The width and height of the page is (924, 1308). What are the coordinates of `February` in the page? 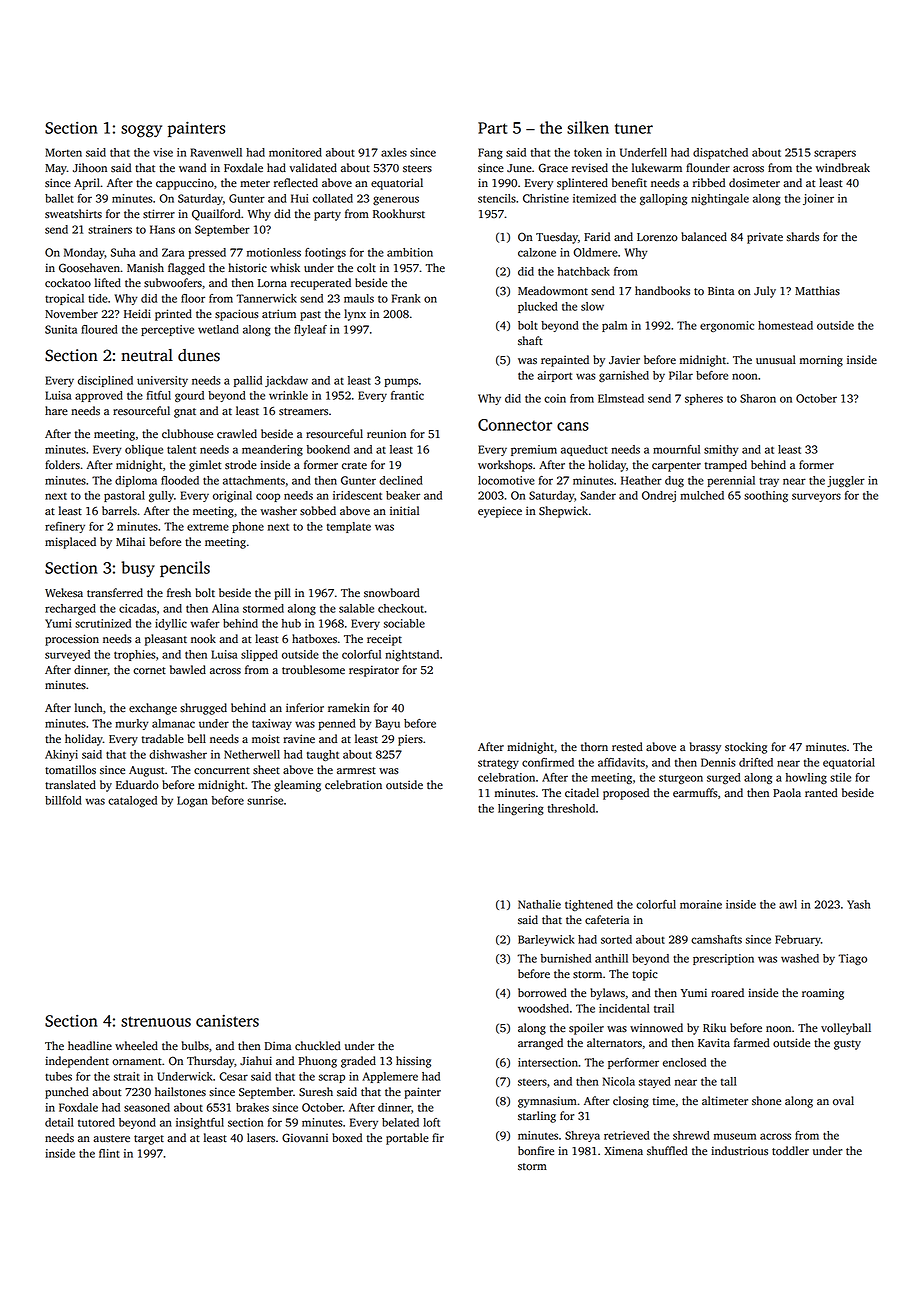 It's located at (798, 940).
